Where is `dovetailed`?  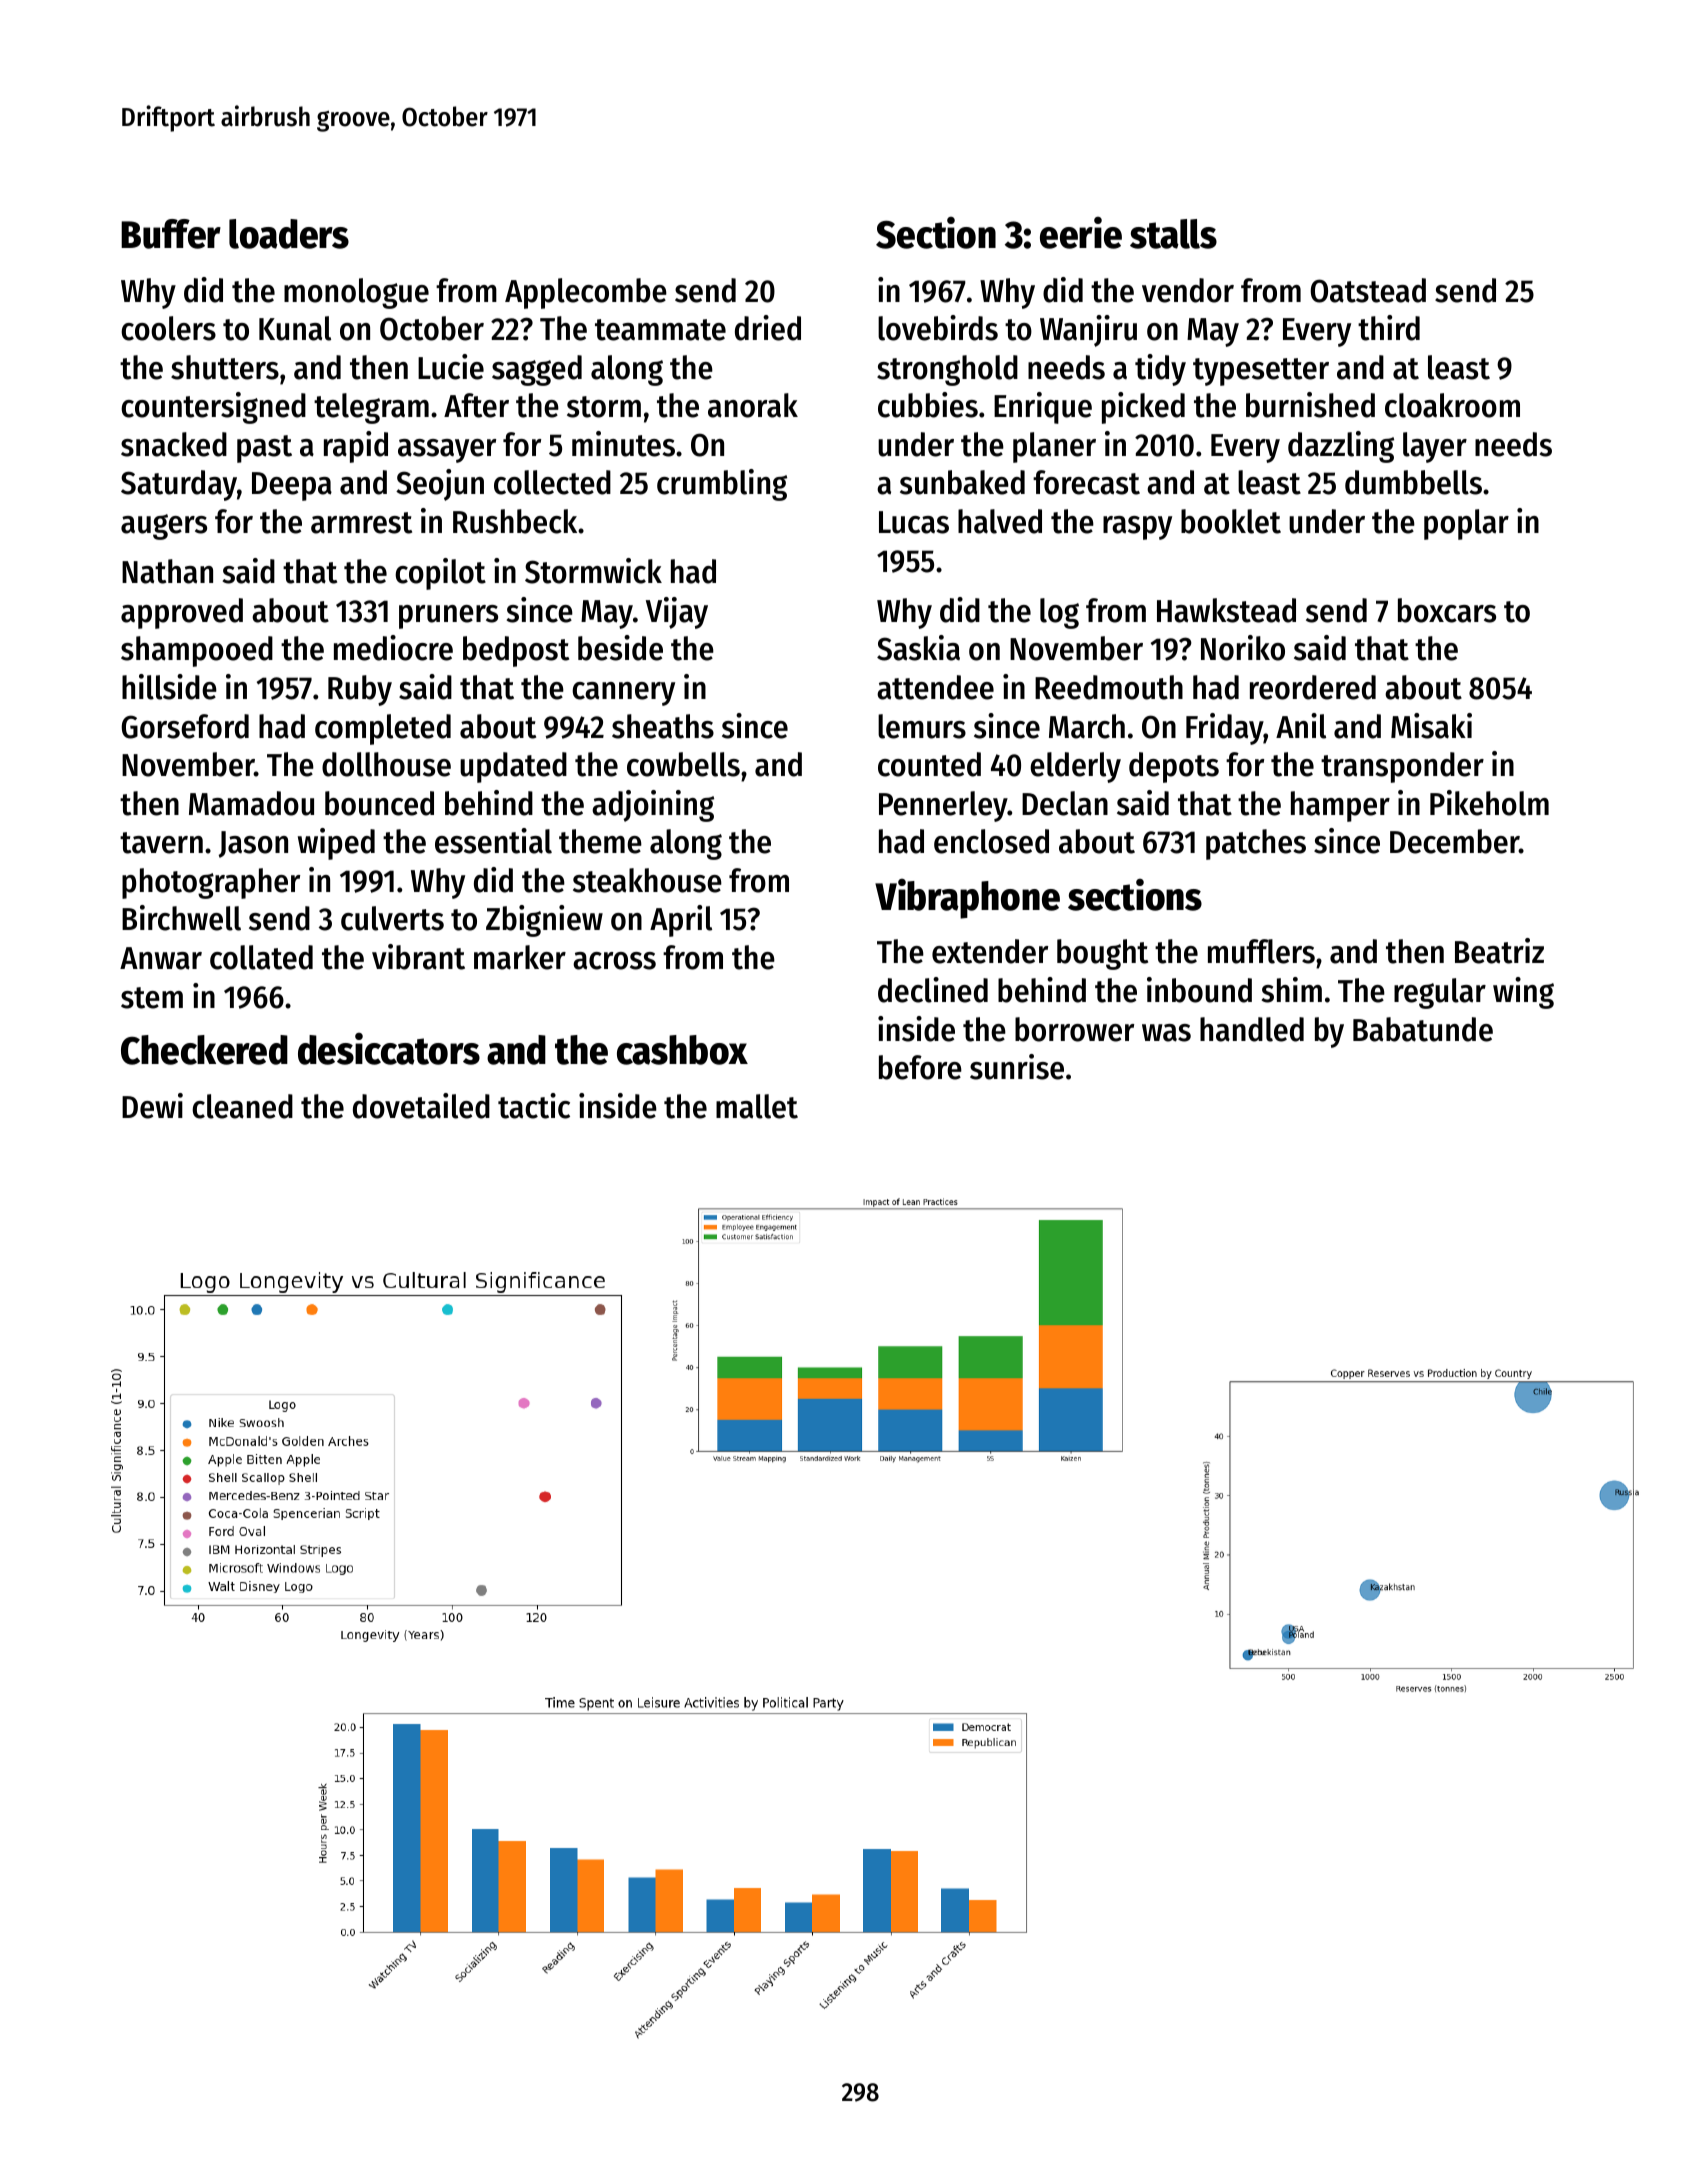 dovetailed is located at coordinates (421, 1106).
